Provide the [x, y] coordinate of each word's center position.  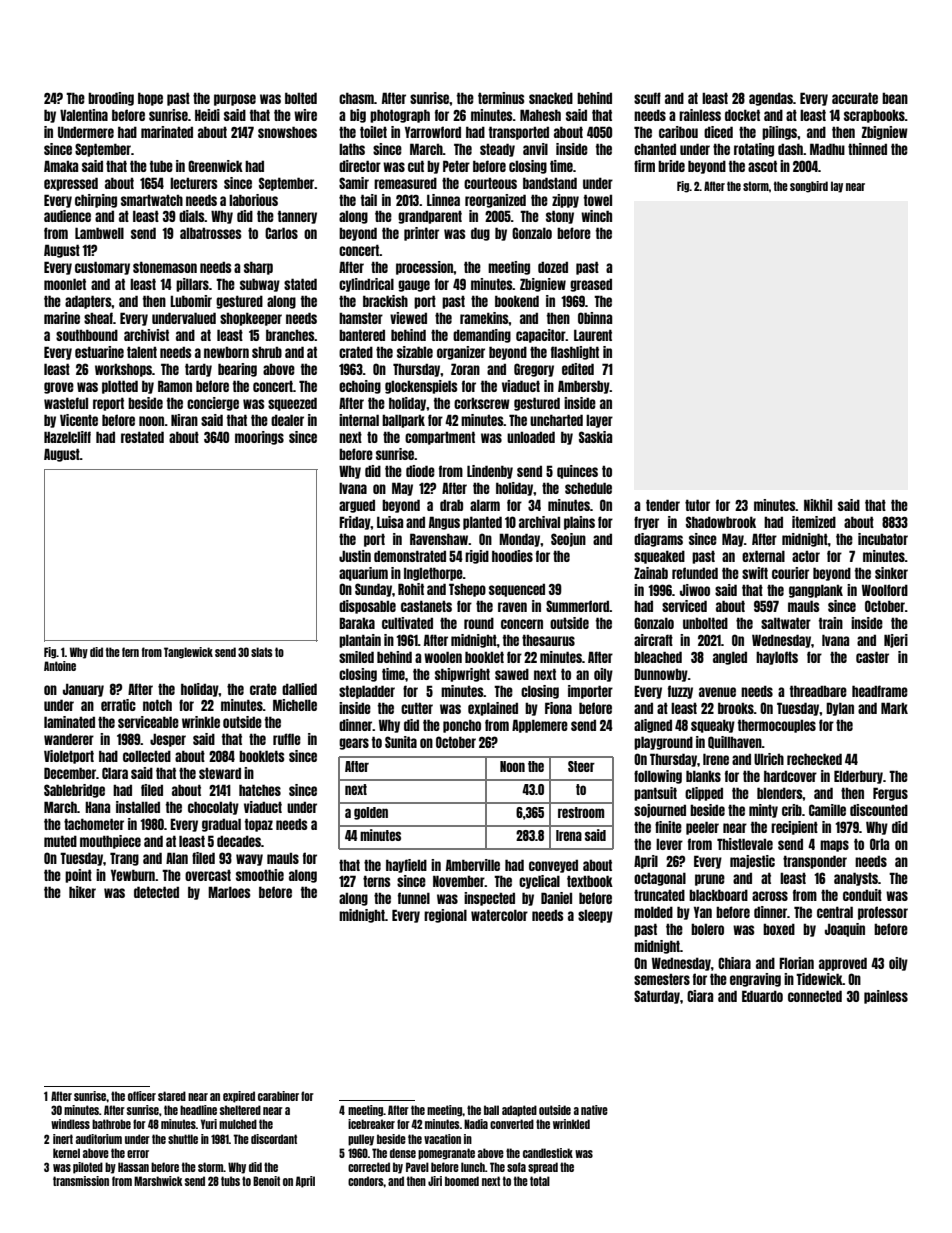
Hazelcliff [67, 437]
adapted [519, 1111]
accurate [855, 98]
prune [710, 880]
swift [755, 573]
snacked [551, 98]
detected [156, 892]
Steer [581, 766]
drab [451, 505]
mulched [238, 1124]
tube [161, 166]
